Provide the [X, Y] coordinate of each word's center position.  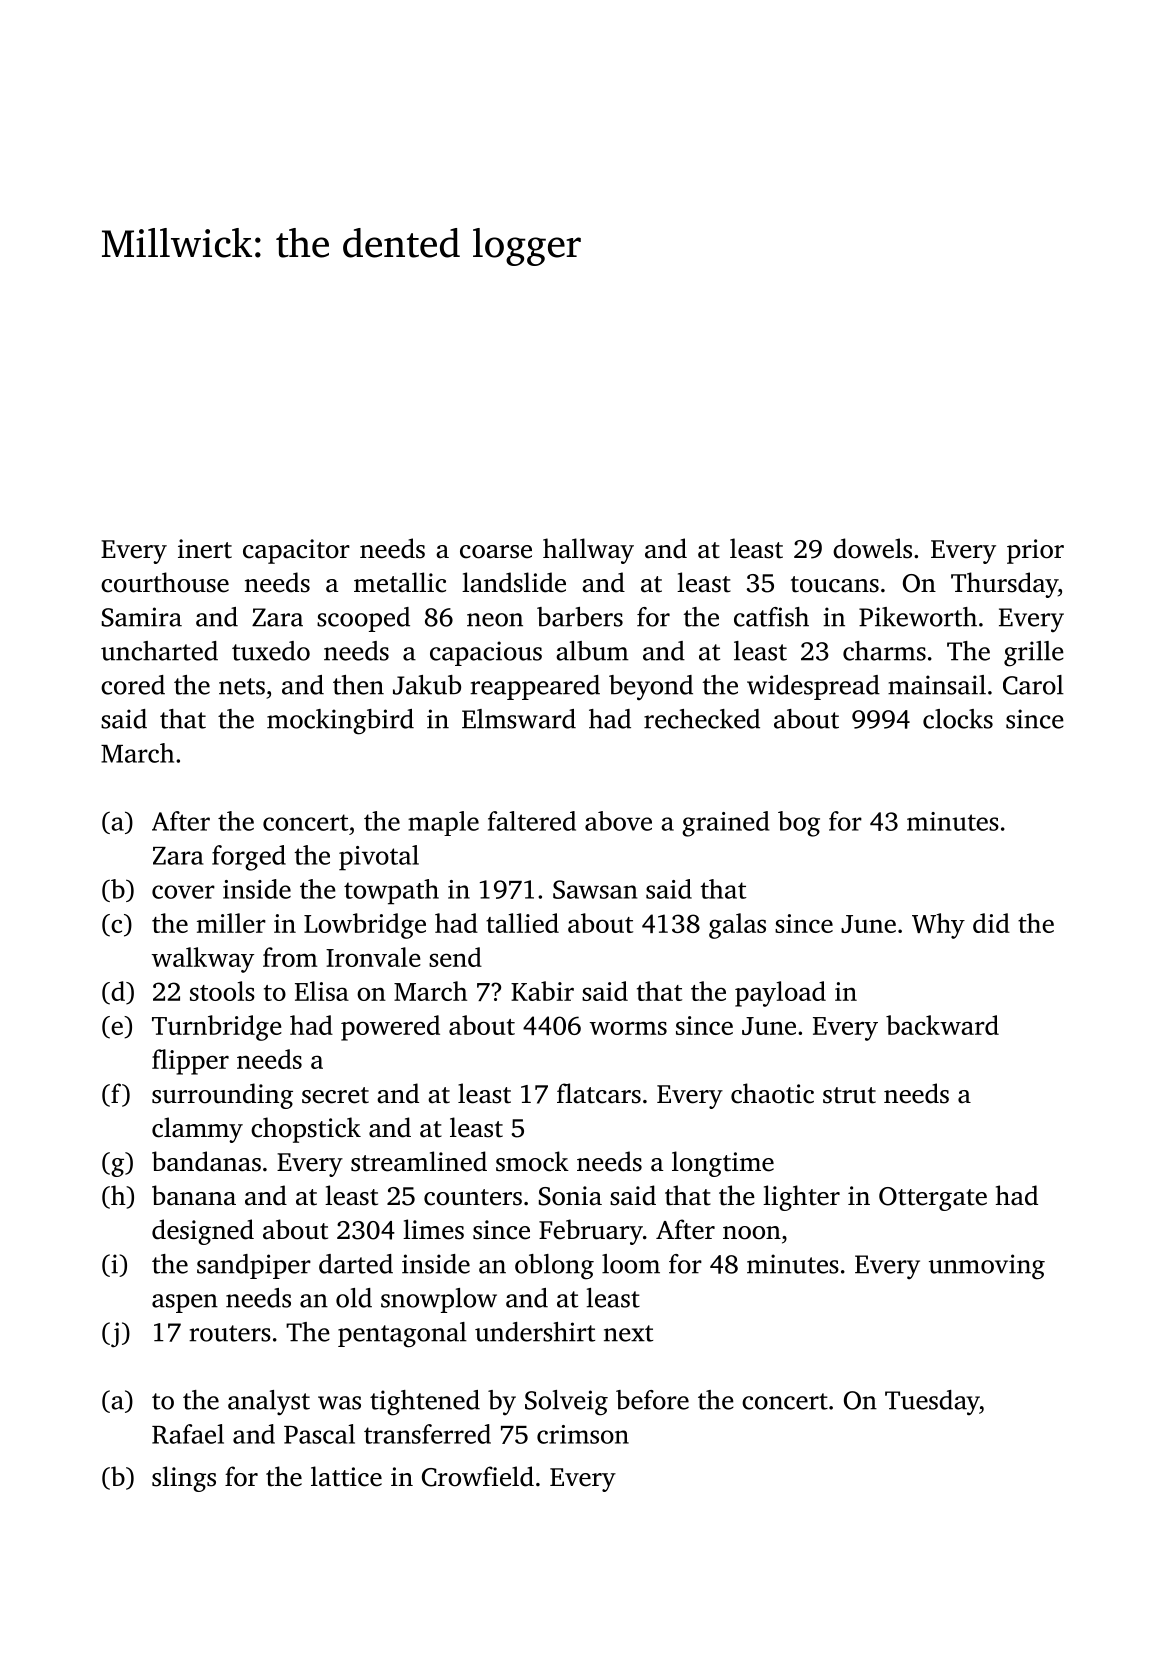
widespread [813, 687]
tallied [522, 923]
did [991, 923]
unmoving [987, 1267]
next [628, 1333]
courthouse [165, 582]
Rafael [188, 1434]
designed [203, 1232]
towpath [391, 892]
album [592, 651]
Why [938, 926]
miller [231, 923]
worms [628, 1028]
